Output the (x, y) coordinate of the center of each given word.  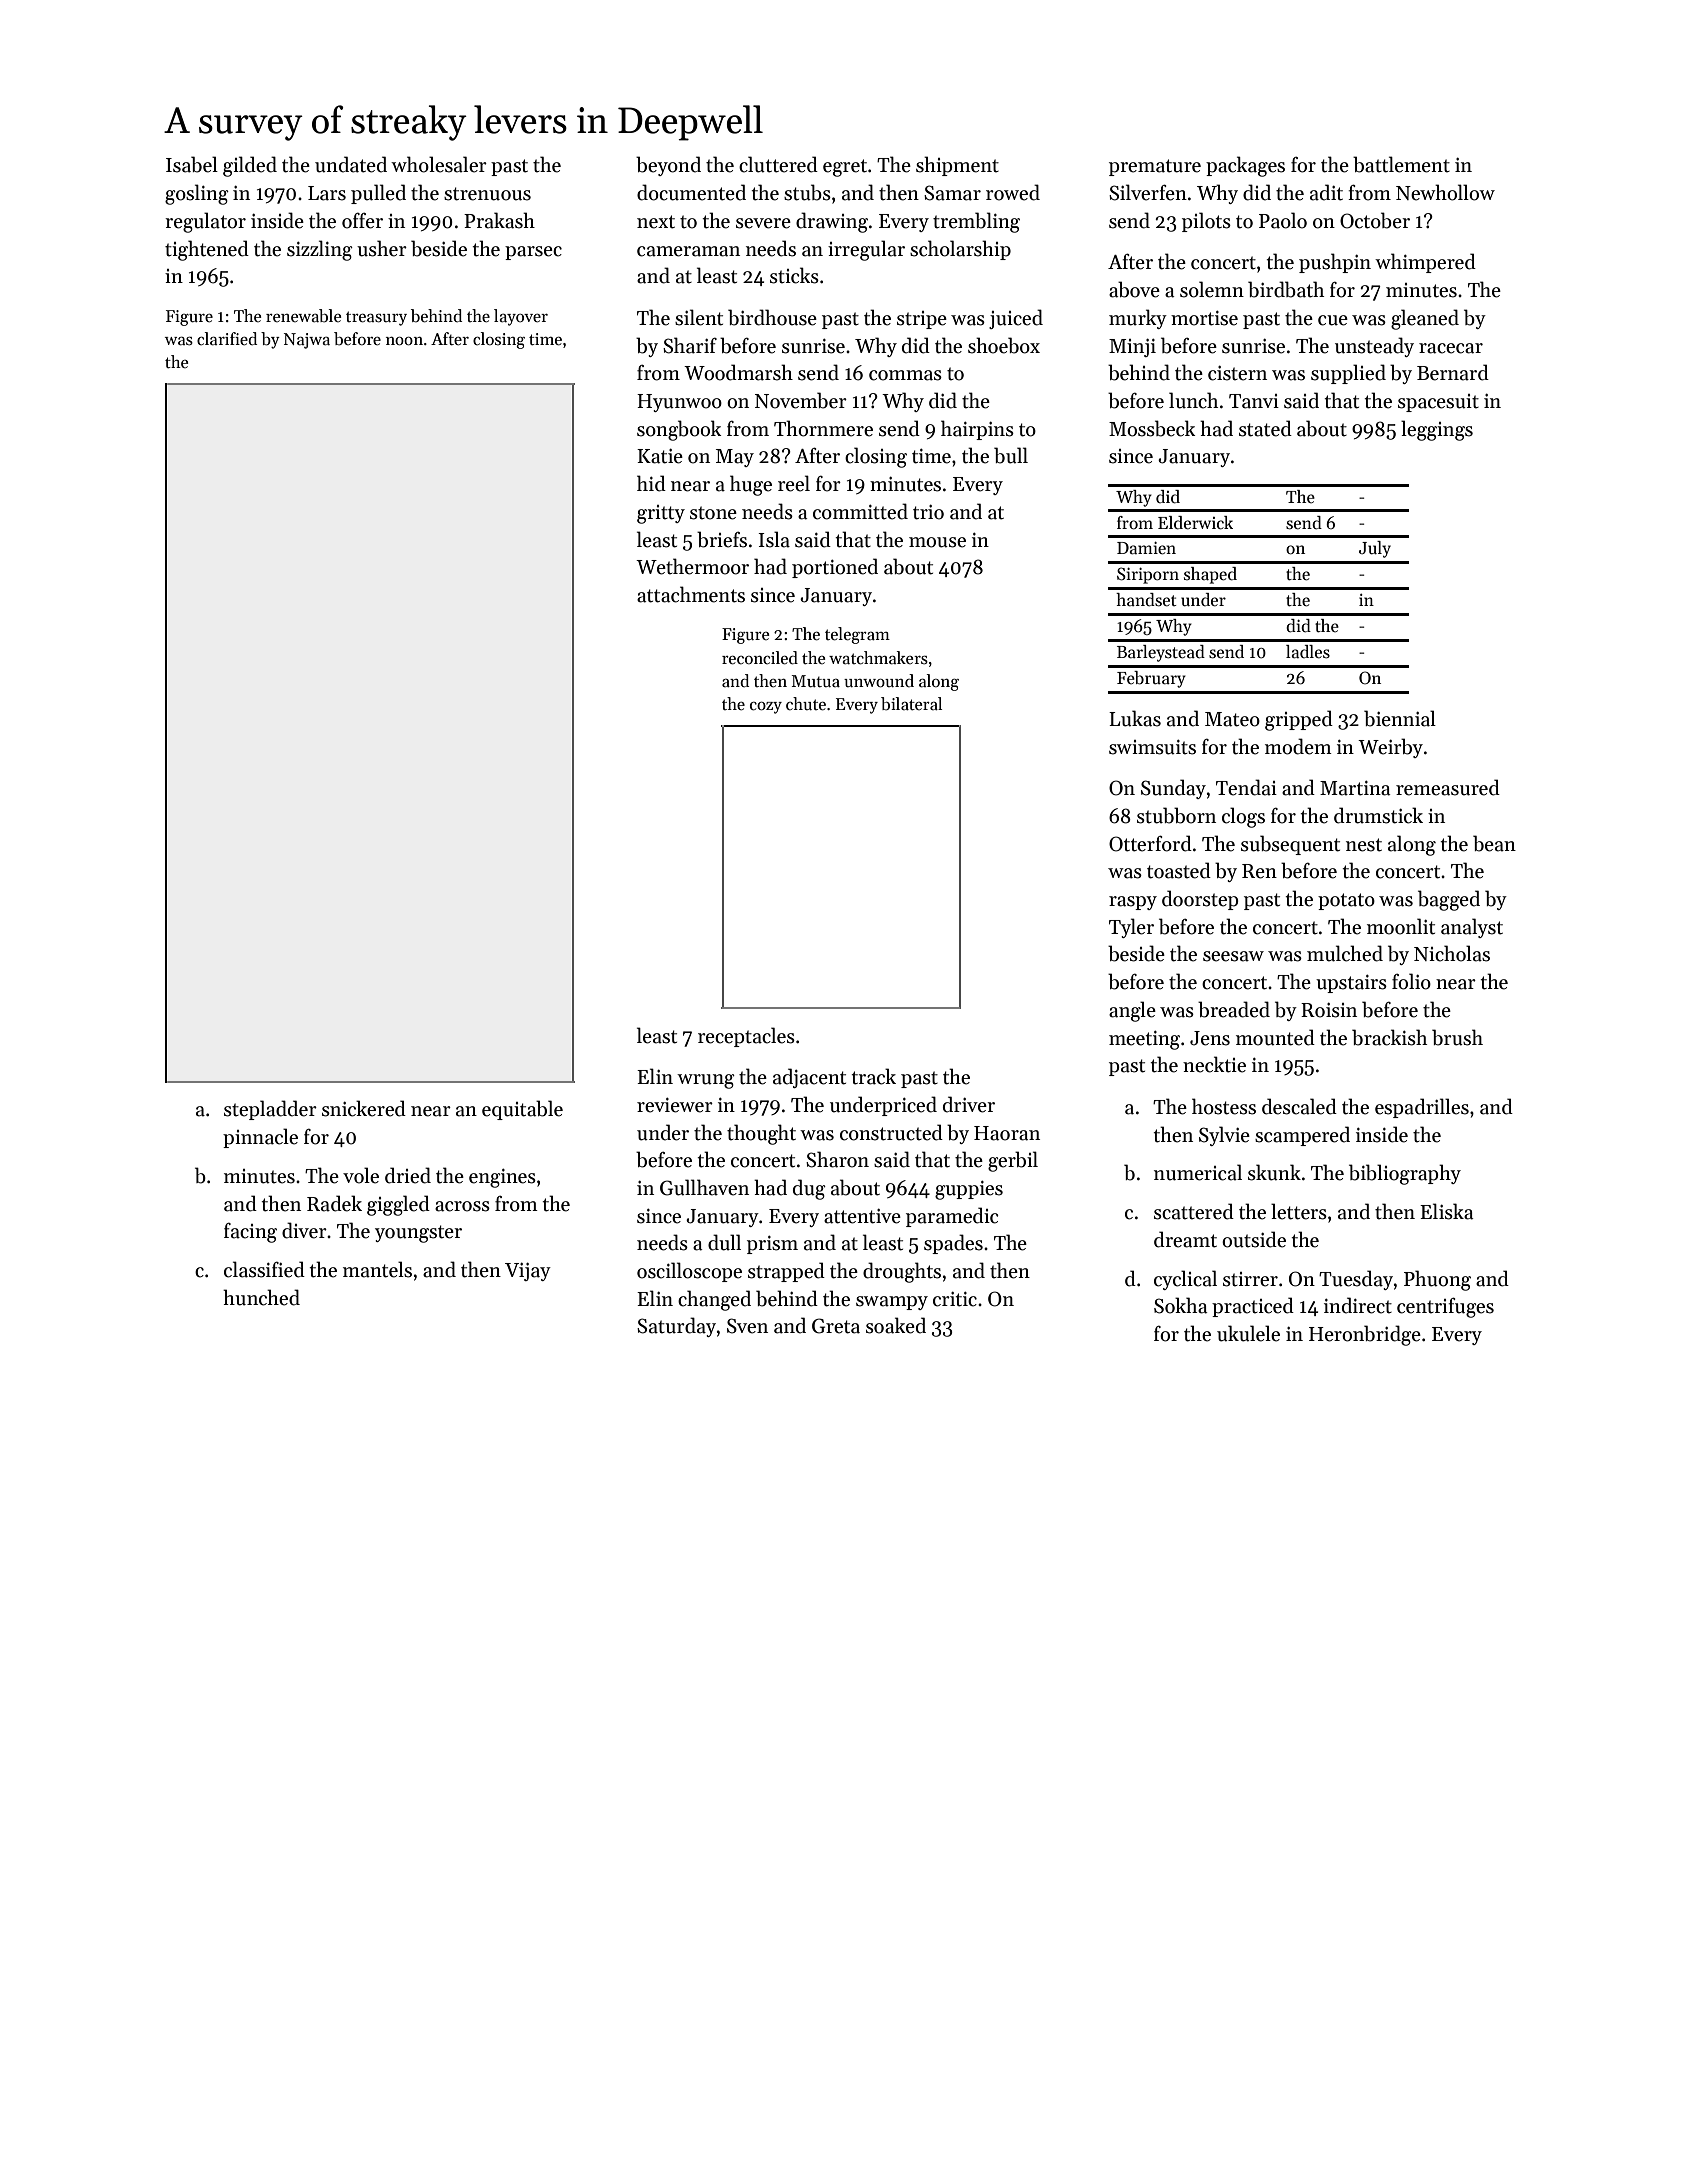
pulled (378, 194)
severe (763, 223)
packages (1245, 166)
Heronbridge (1365, 1335)
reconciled (760, 658)
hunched (261, 1297)
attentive (862, 1216)
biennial (1400, 718)
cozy (766, 708)
